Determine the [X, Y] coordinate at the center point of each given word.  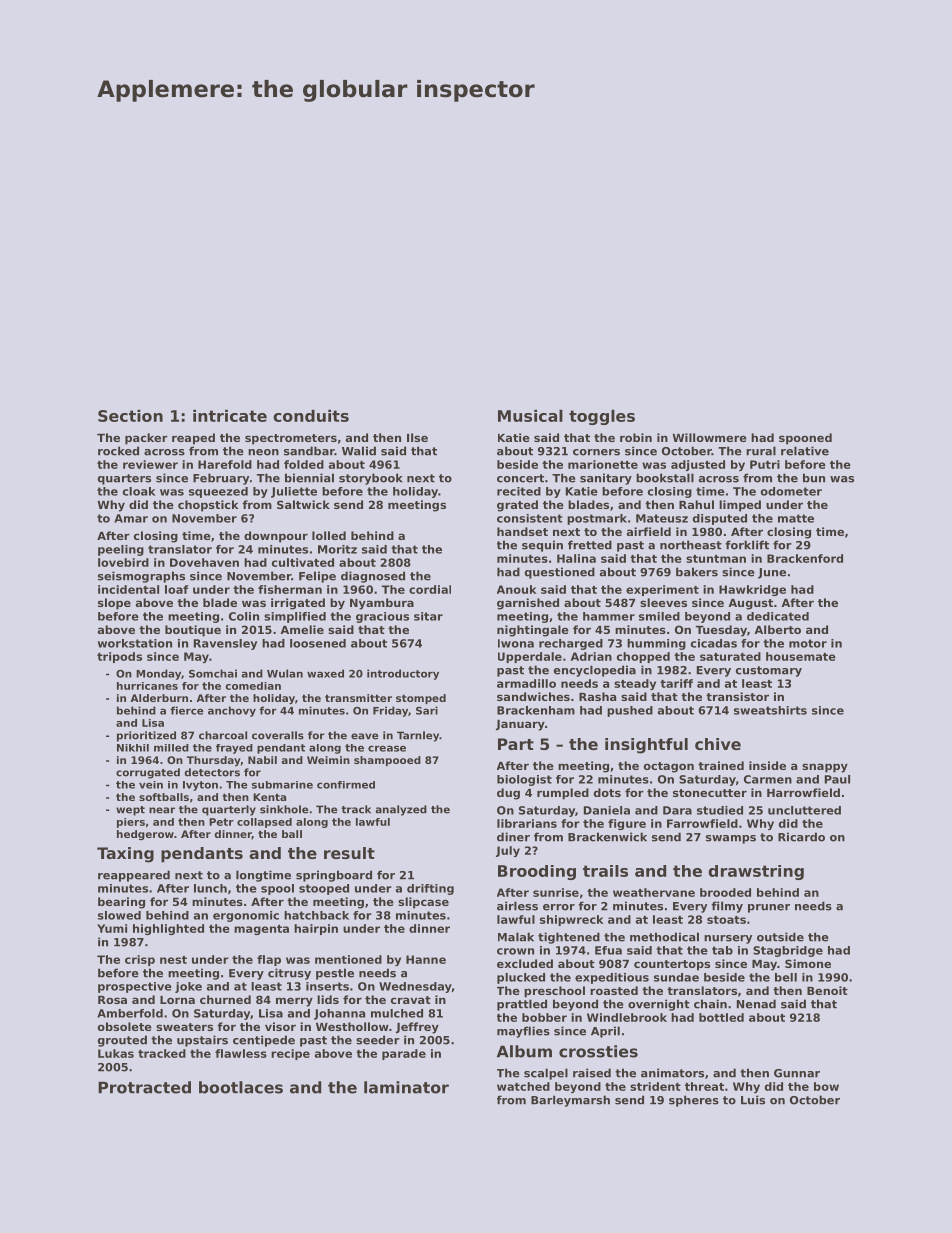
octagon [669, 767]
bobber [544, 1017]
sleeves [663, 602]
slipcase [423, 903]
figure [627, 824]
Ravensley [225, 644]
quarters [124, 479]
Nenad [756, 1004]
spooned [805, 439]
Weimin [328, 760]
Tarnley [418, 736]
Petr [221, 822]
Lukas [116, 1053]
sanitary [606, 479]
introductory [403, 674]
